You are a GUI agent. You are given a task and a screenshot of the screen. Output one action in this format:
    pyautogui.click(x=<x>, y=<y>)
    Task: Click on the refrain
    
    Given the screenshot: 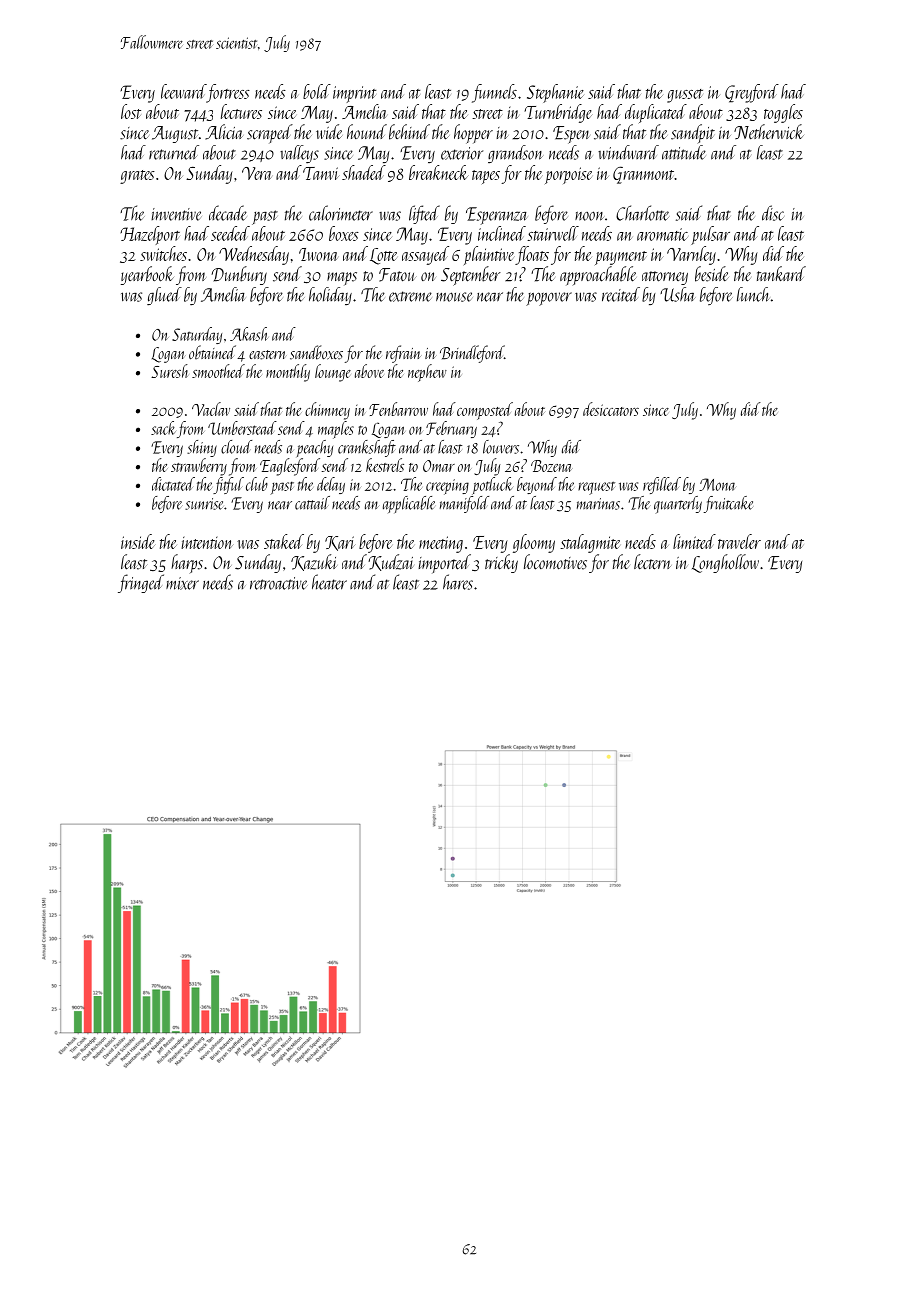 What is the action you would take?
    pyautogui.click(x=403, y=354)
